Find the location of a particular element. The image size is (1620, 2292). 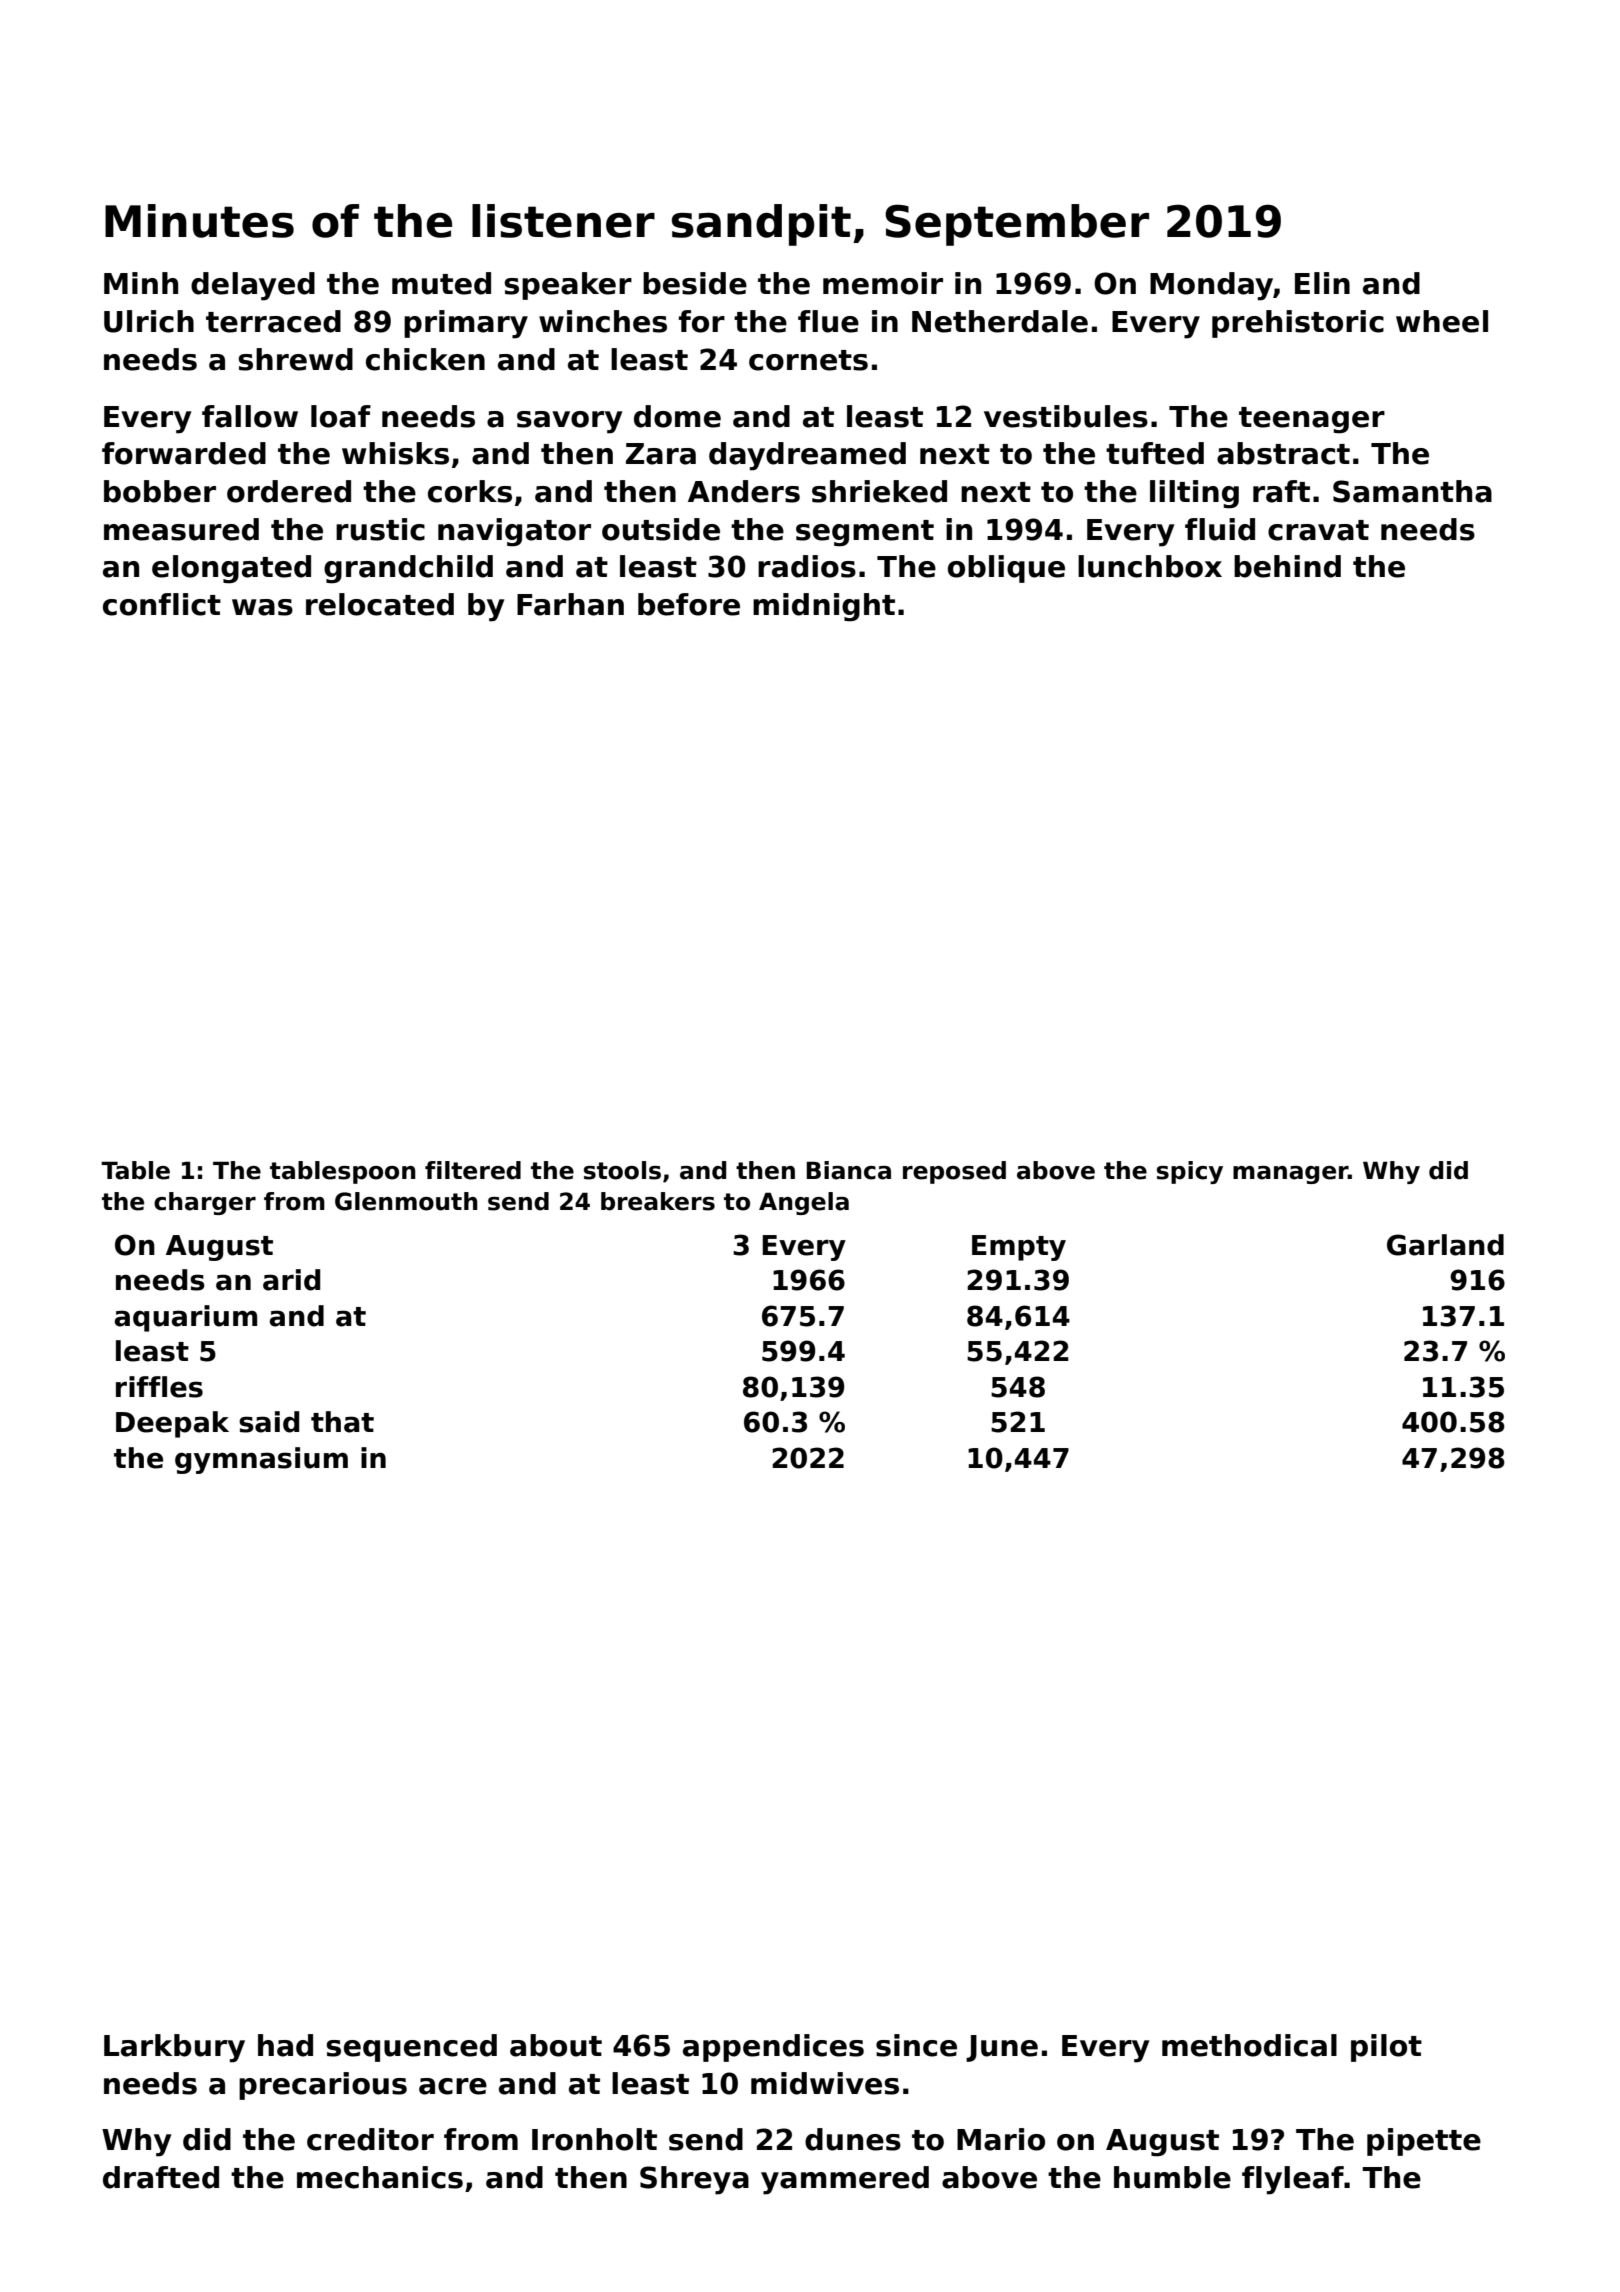

Netherdale is located at coordinates (1000, 321).
